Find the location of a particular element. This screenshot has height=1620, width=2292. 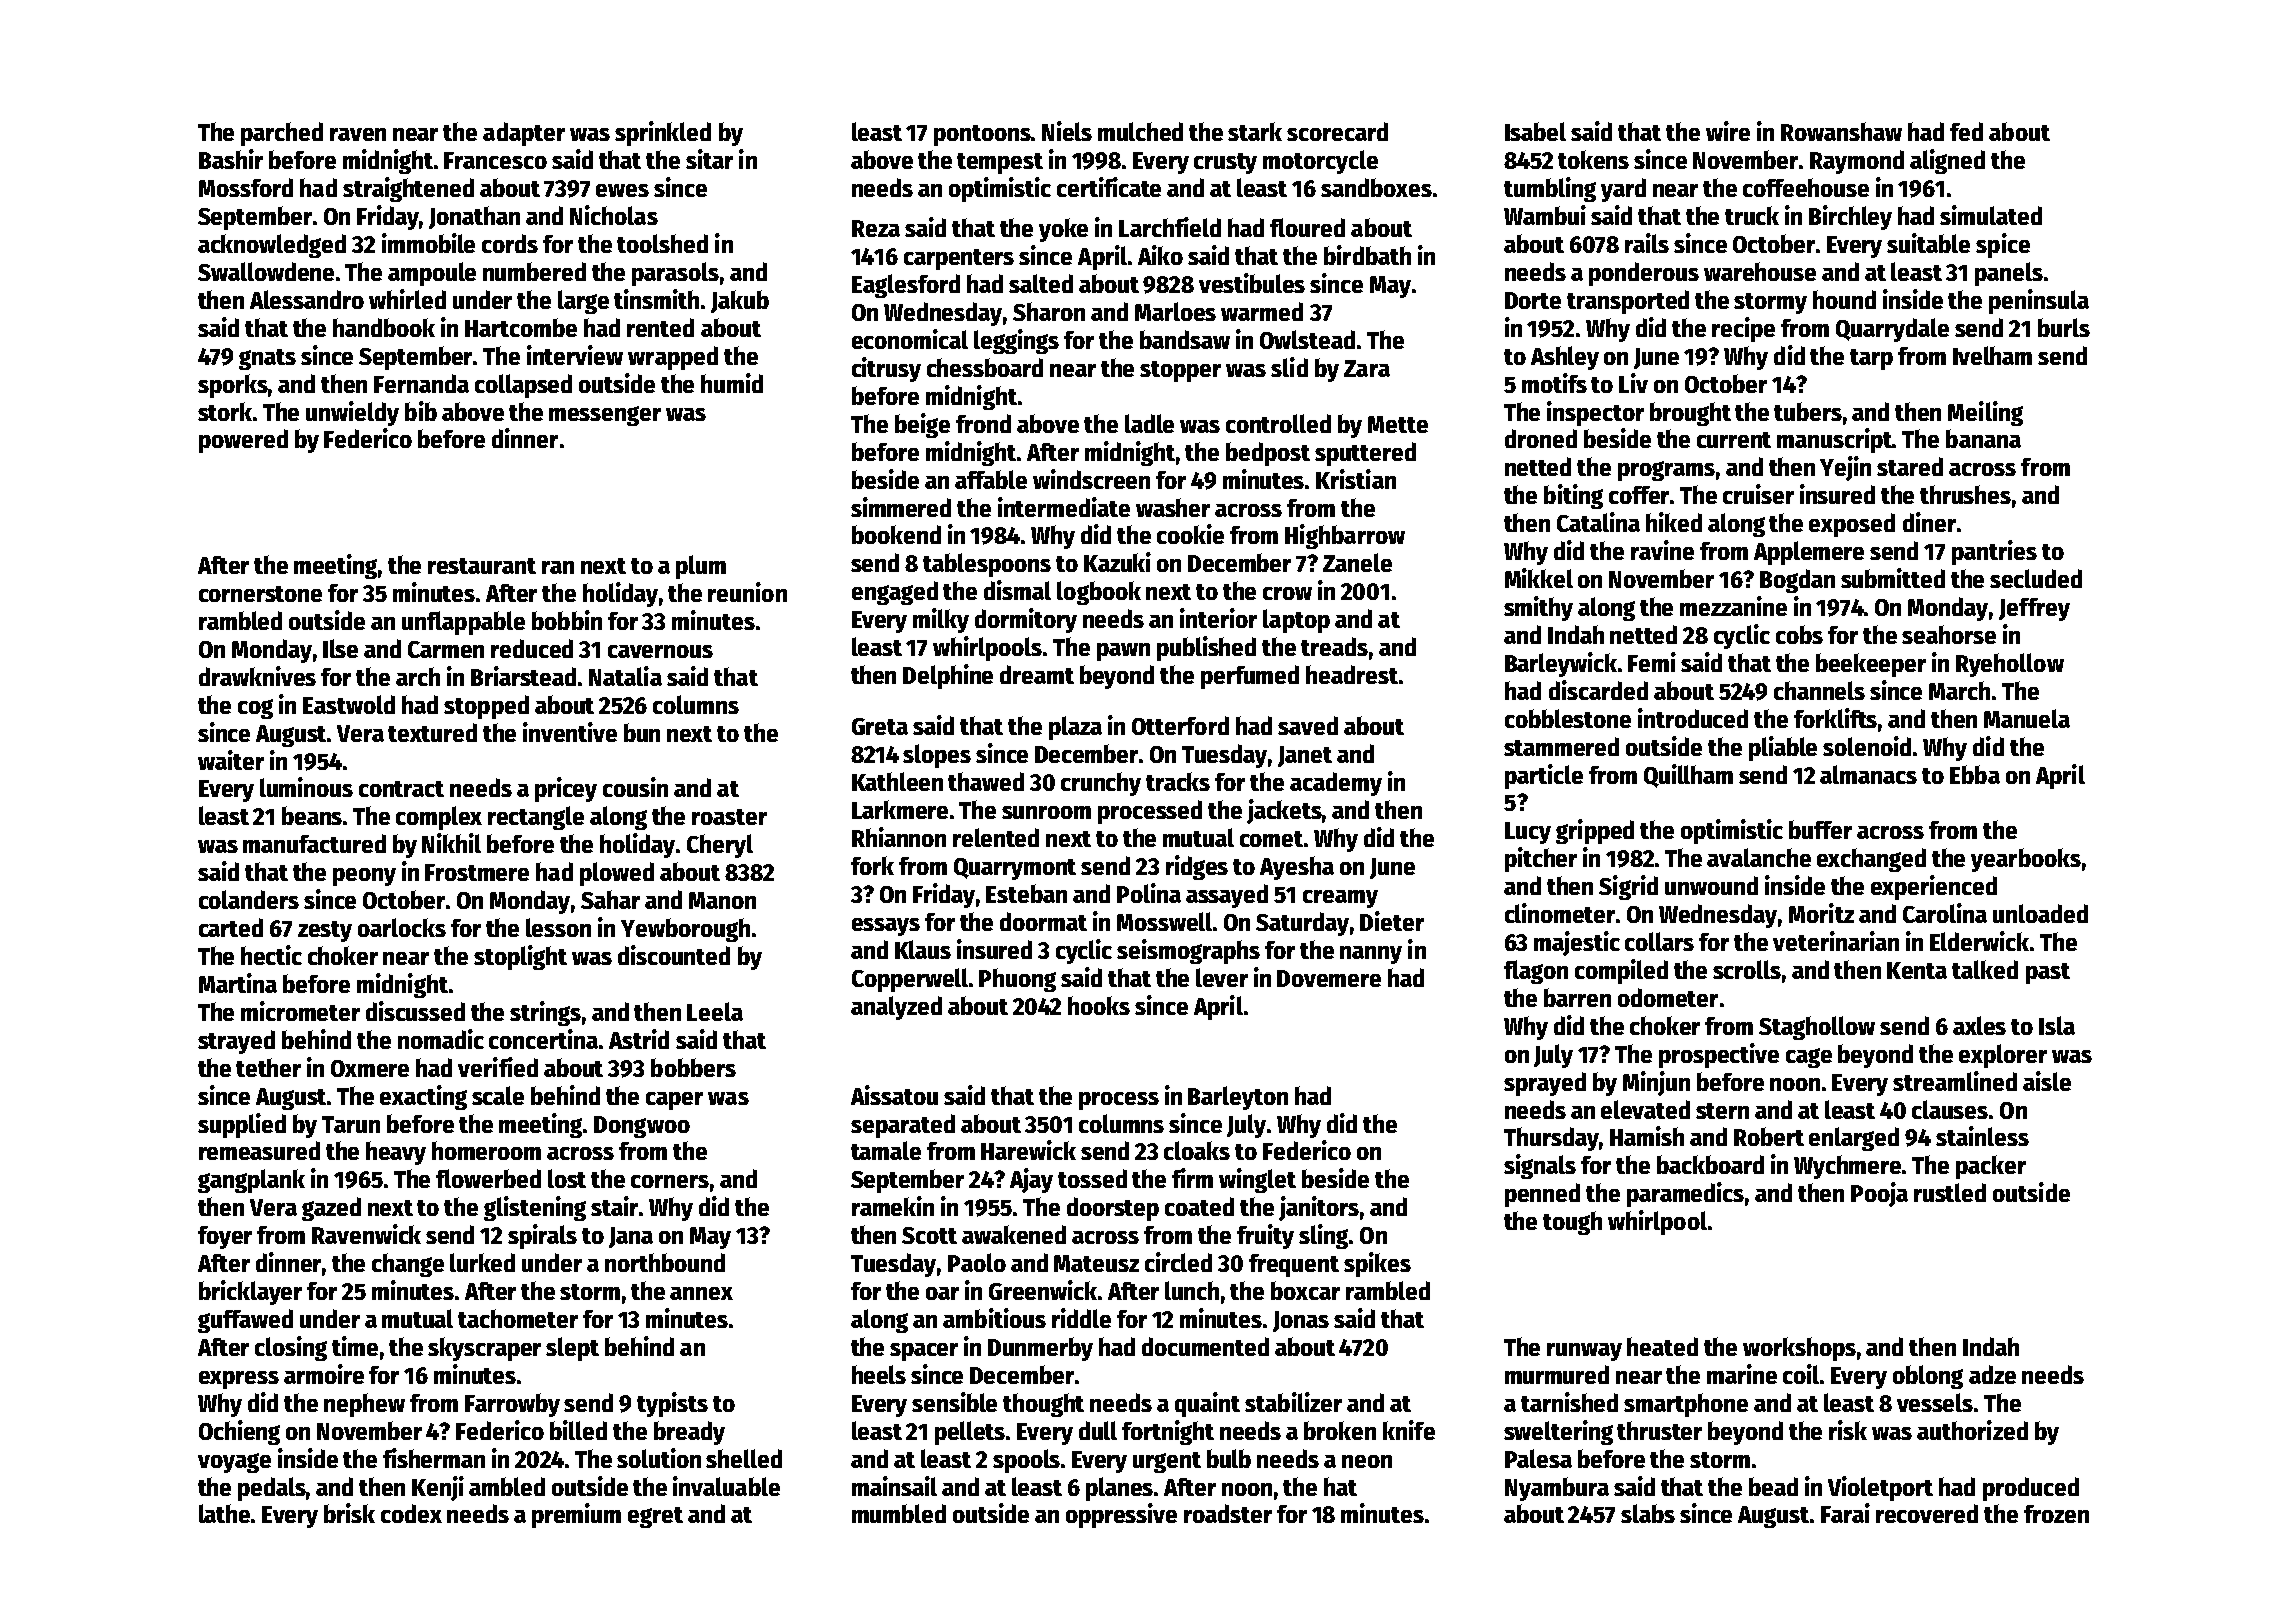

cobs is located at coordinates (1799, 634).
